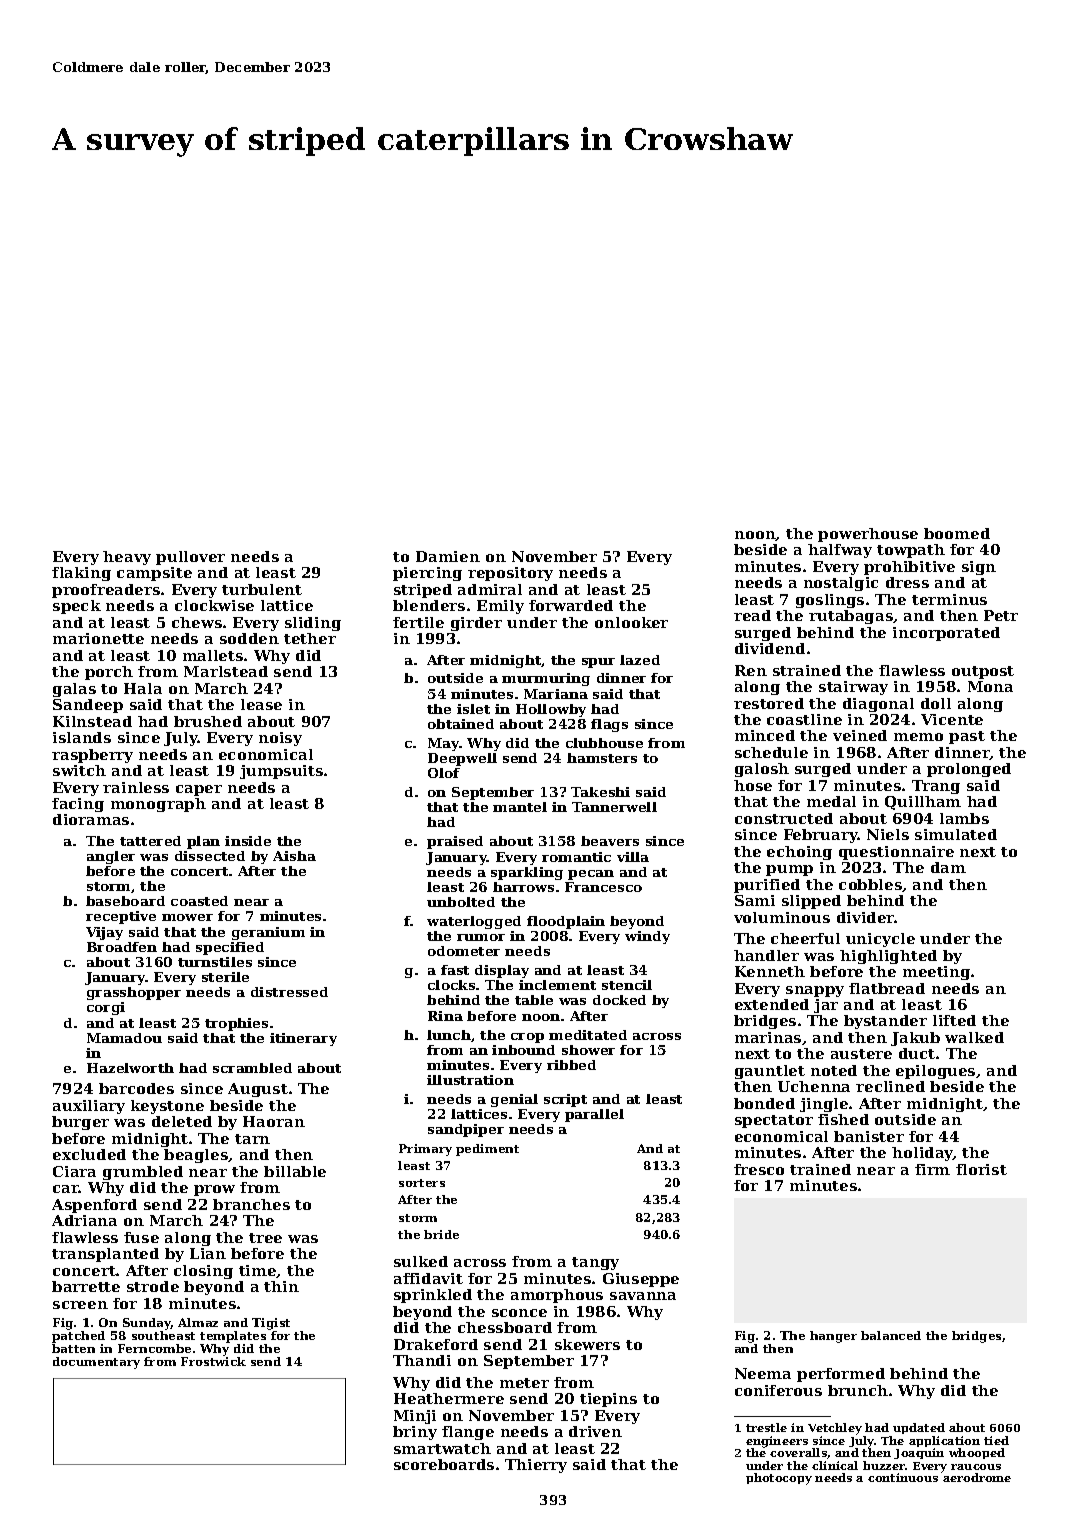  Describe the element at coordinates (936, 973) in the image. I see `meeting` at that location.
